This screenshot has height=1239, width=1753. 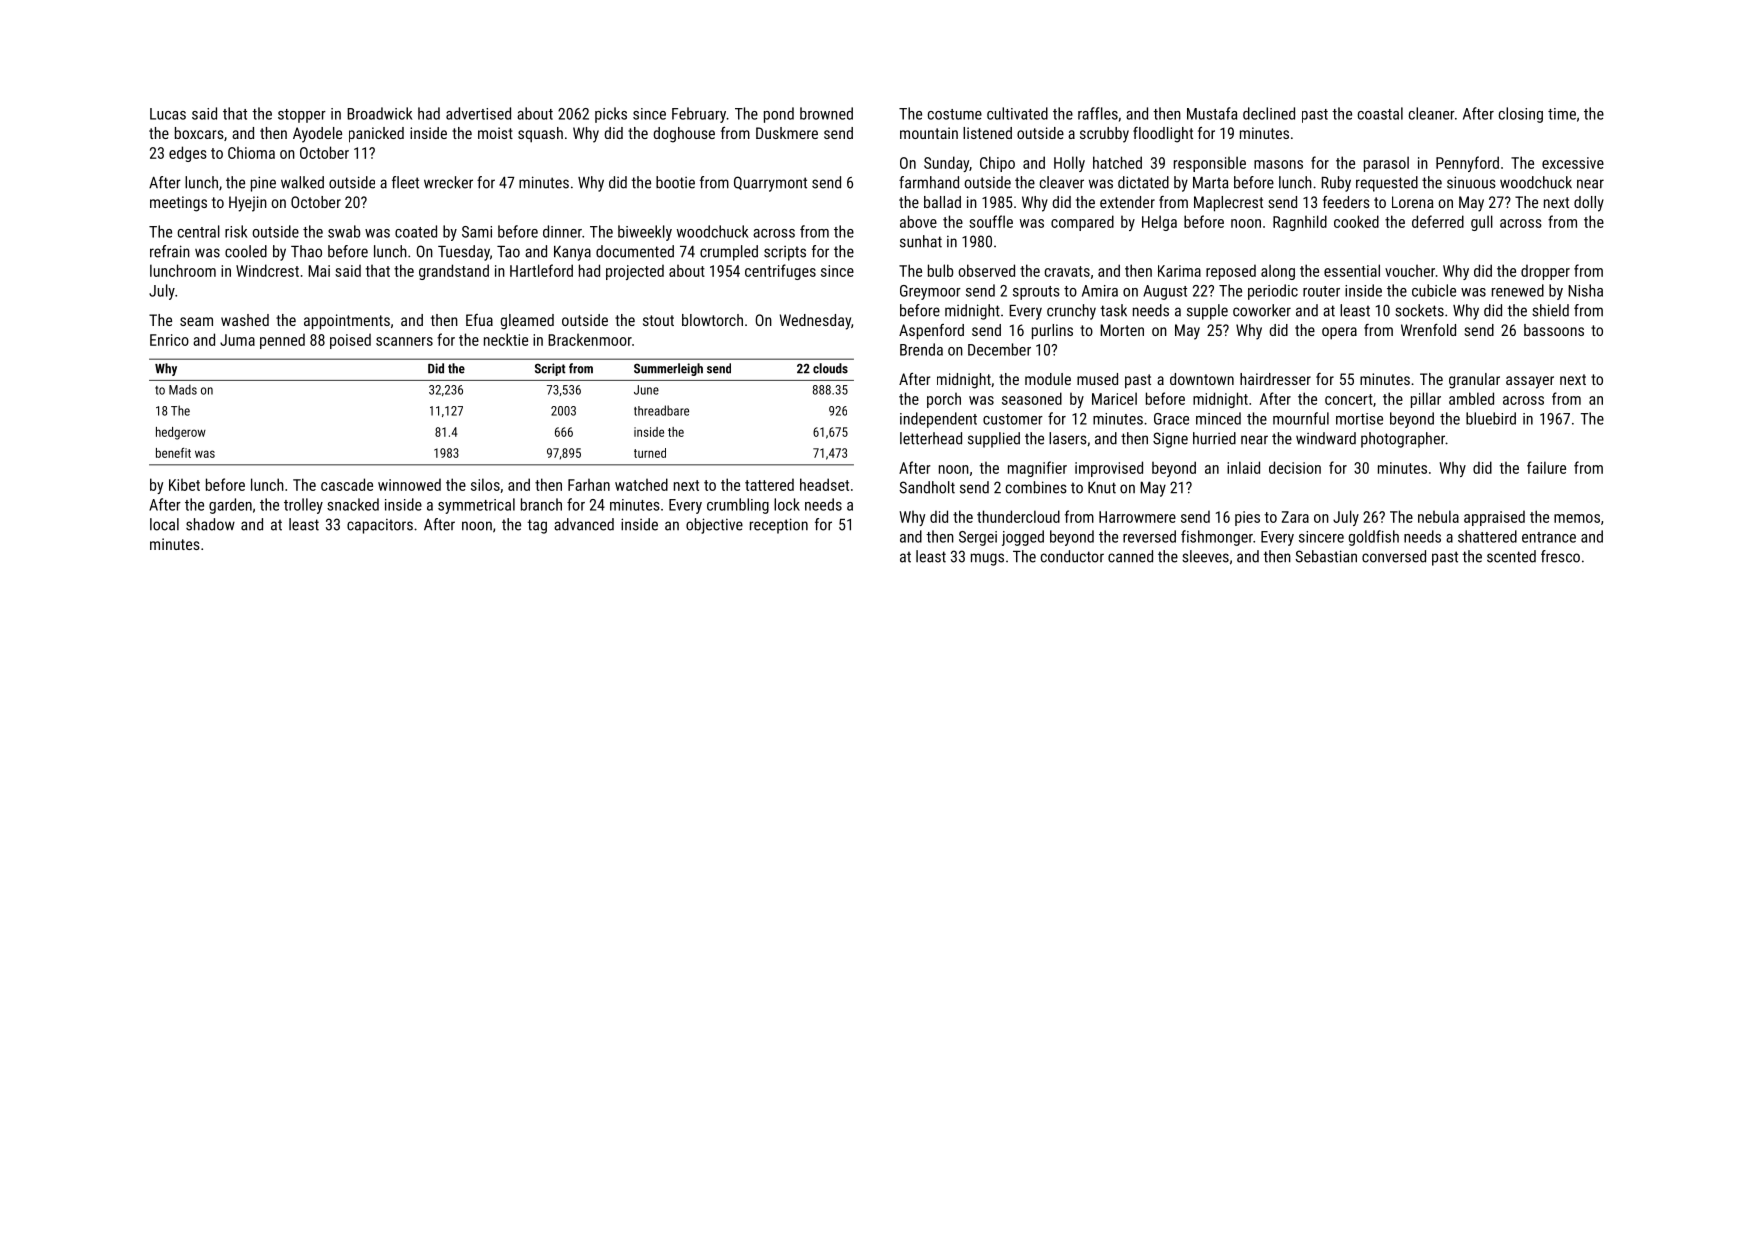 What do you see at coordinates (1210, 183) in the screenshot?
I see `Marta` at bounding box center [1210, 183].
